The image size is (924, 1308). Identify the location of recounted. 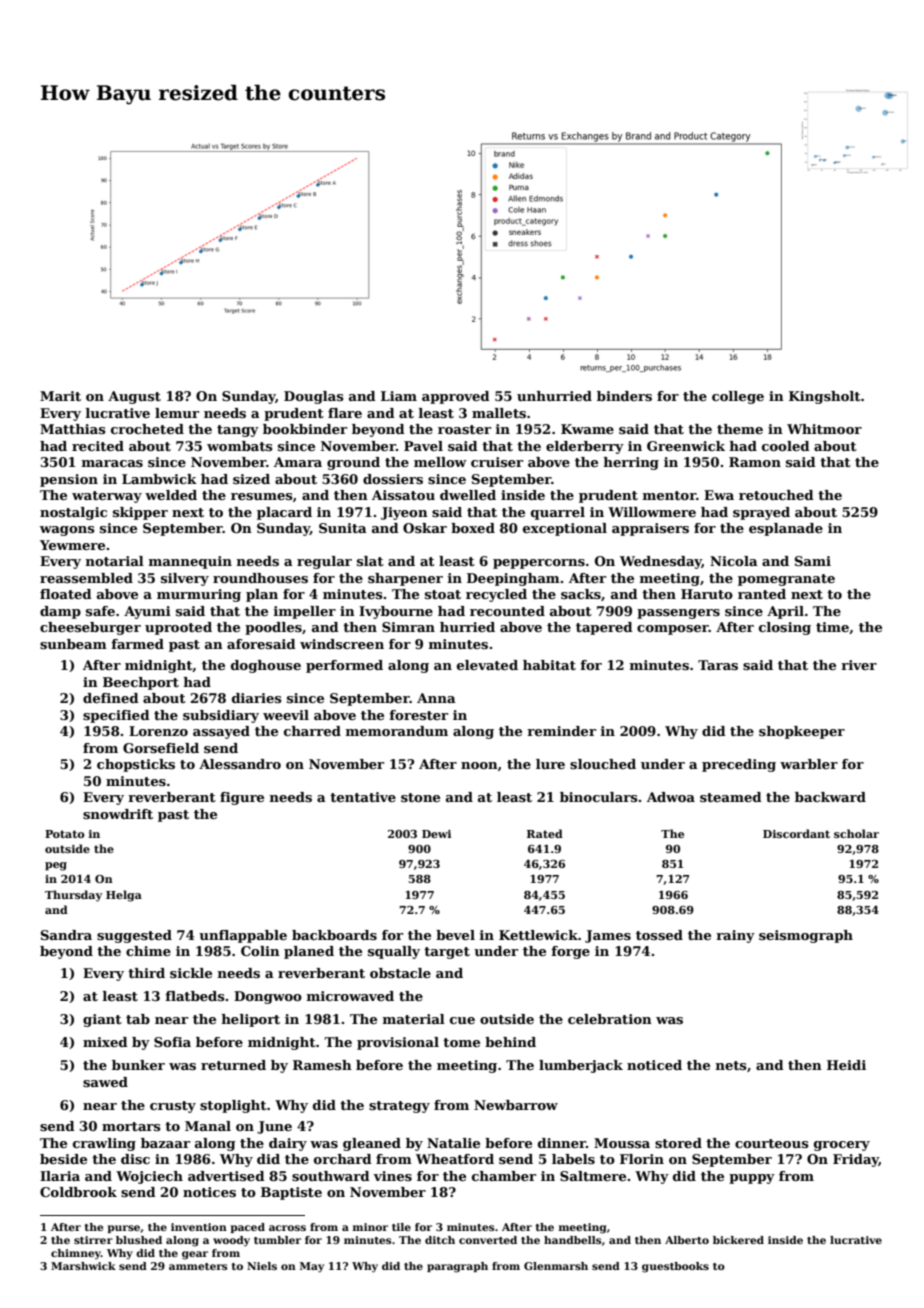
(507, 611).
